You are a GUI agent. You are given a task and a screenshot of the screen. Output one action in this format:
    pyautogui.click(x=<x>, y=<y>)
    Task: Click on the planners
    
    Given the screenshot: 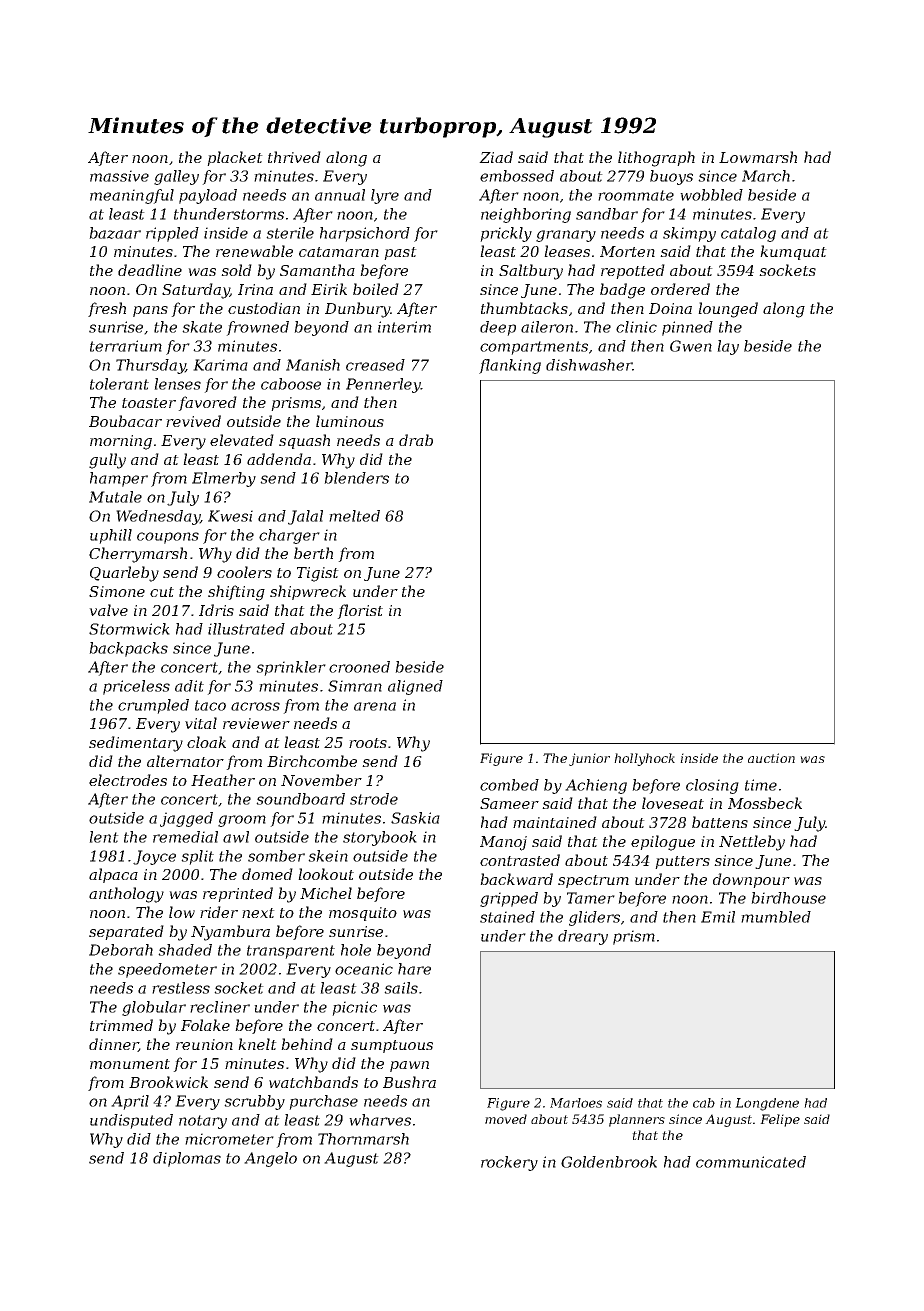 What is the action you would take?
    pyautogui.click(x=637, y=1120)
